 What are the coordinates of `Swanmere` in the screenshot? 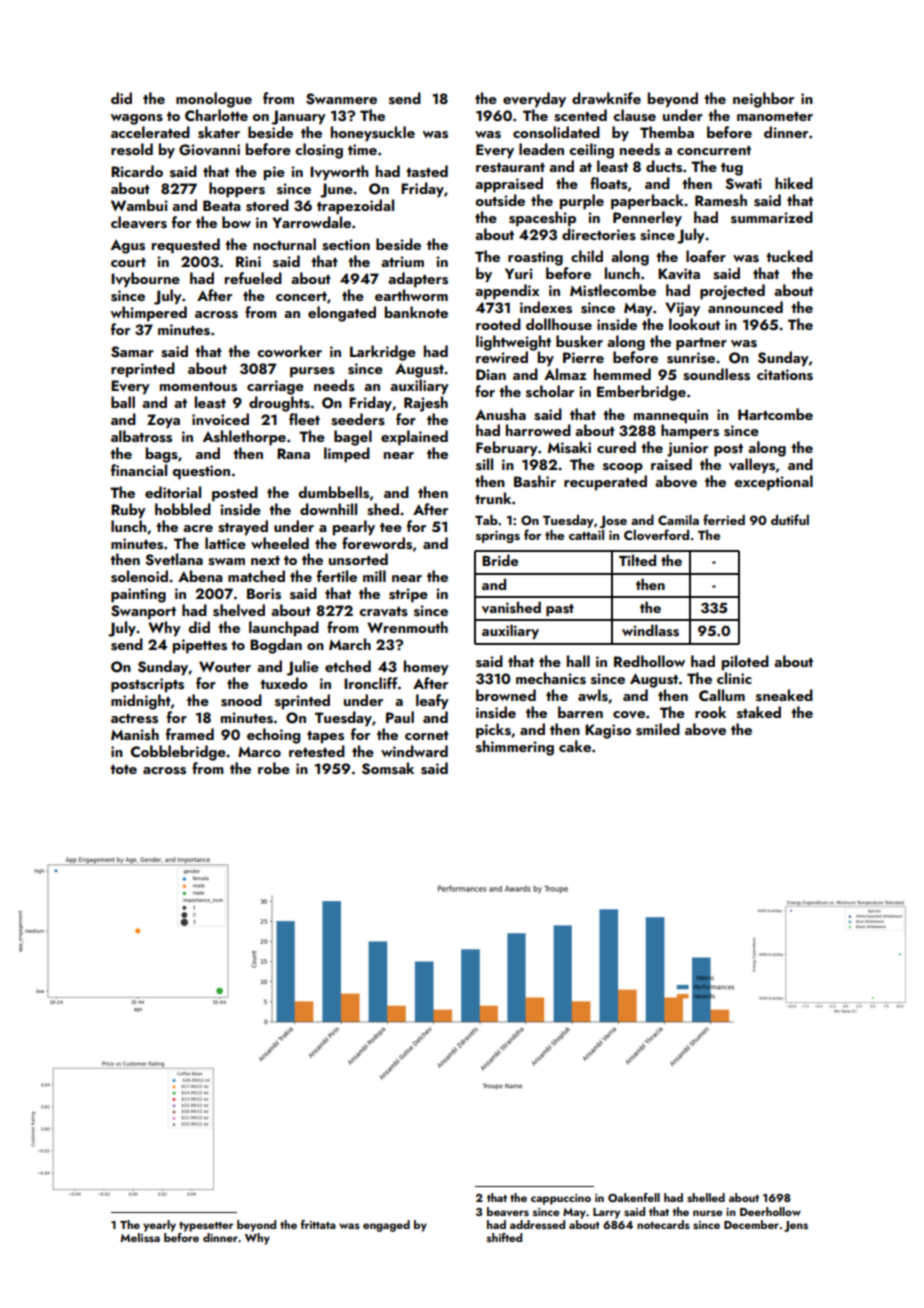 It's located at (341, 99).
